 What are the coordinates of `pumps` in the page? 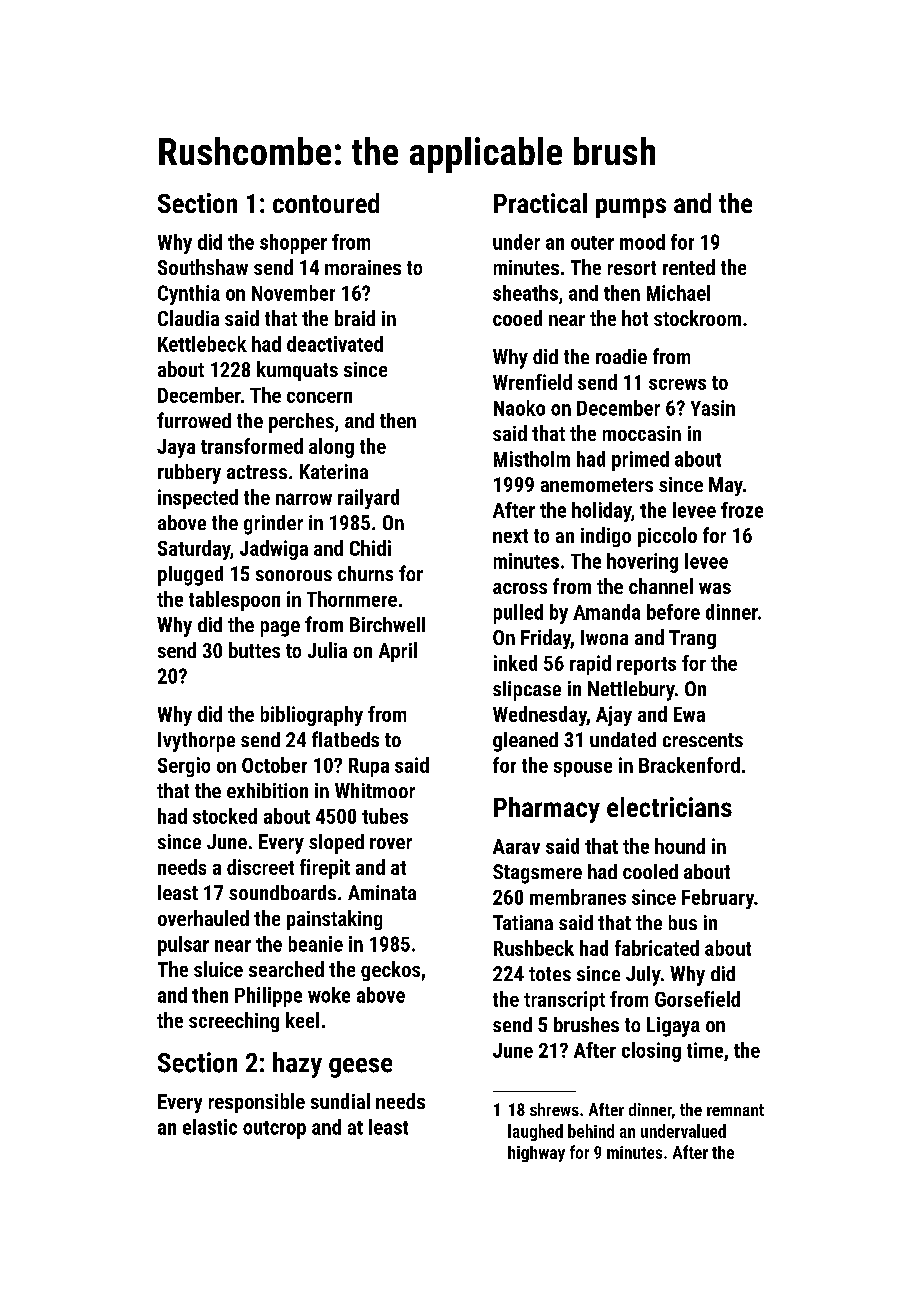 It's located at (631, 208).
